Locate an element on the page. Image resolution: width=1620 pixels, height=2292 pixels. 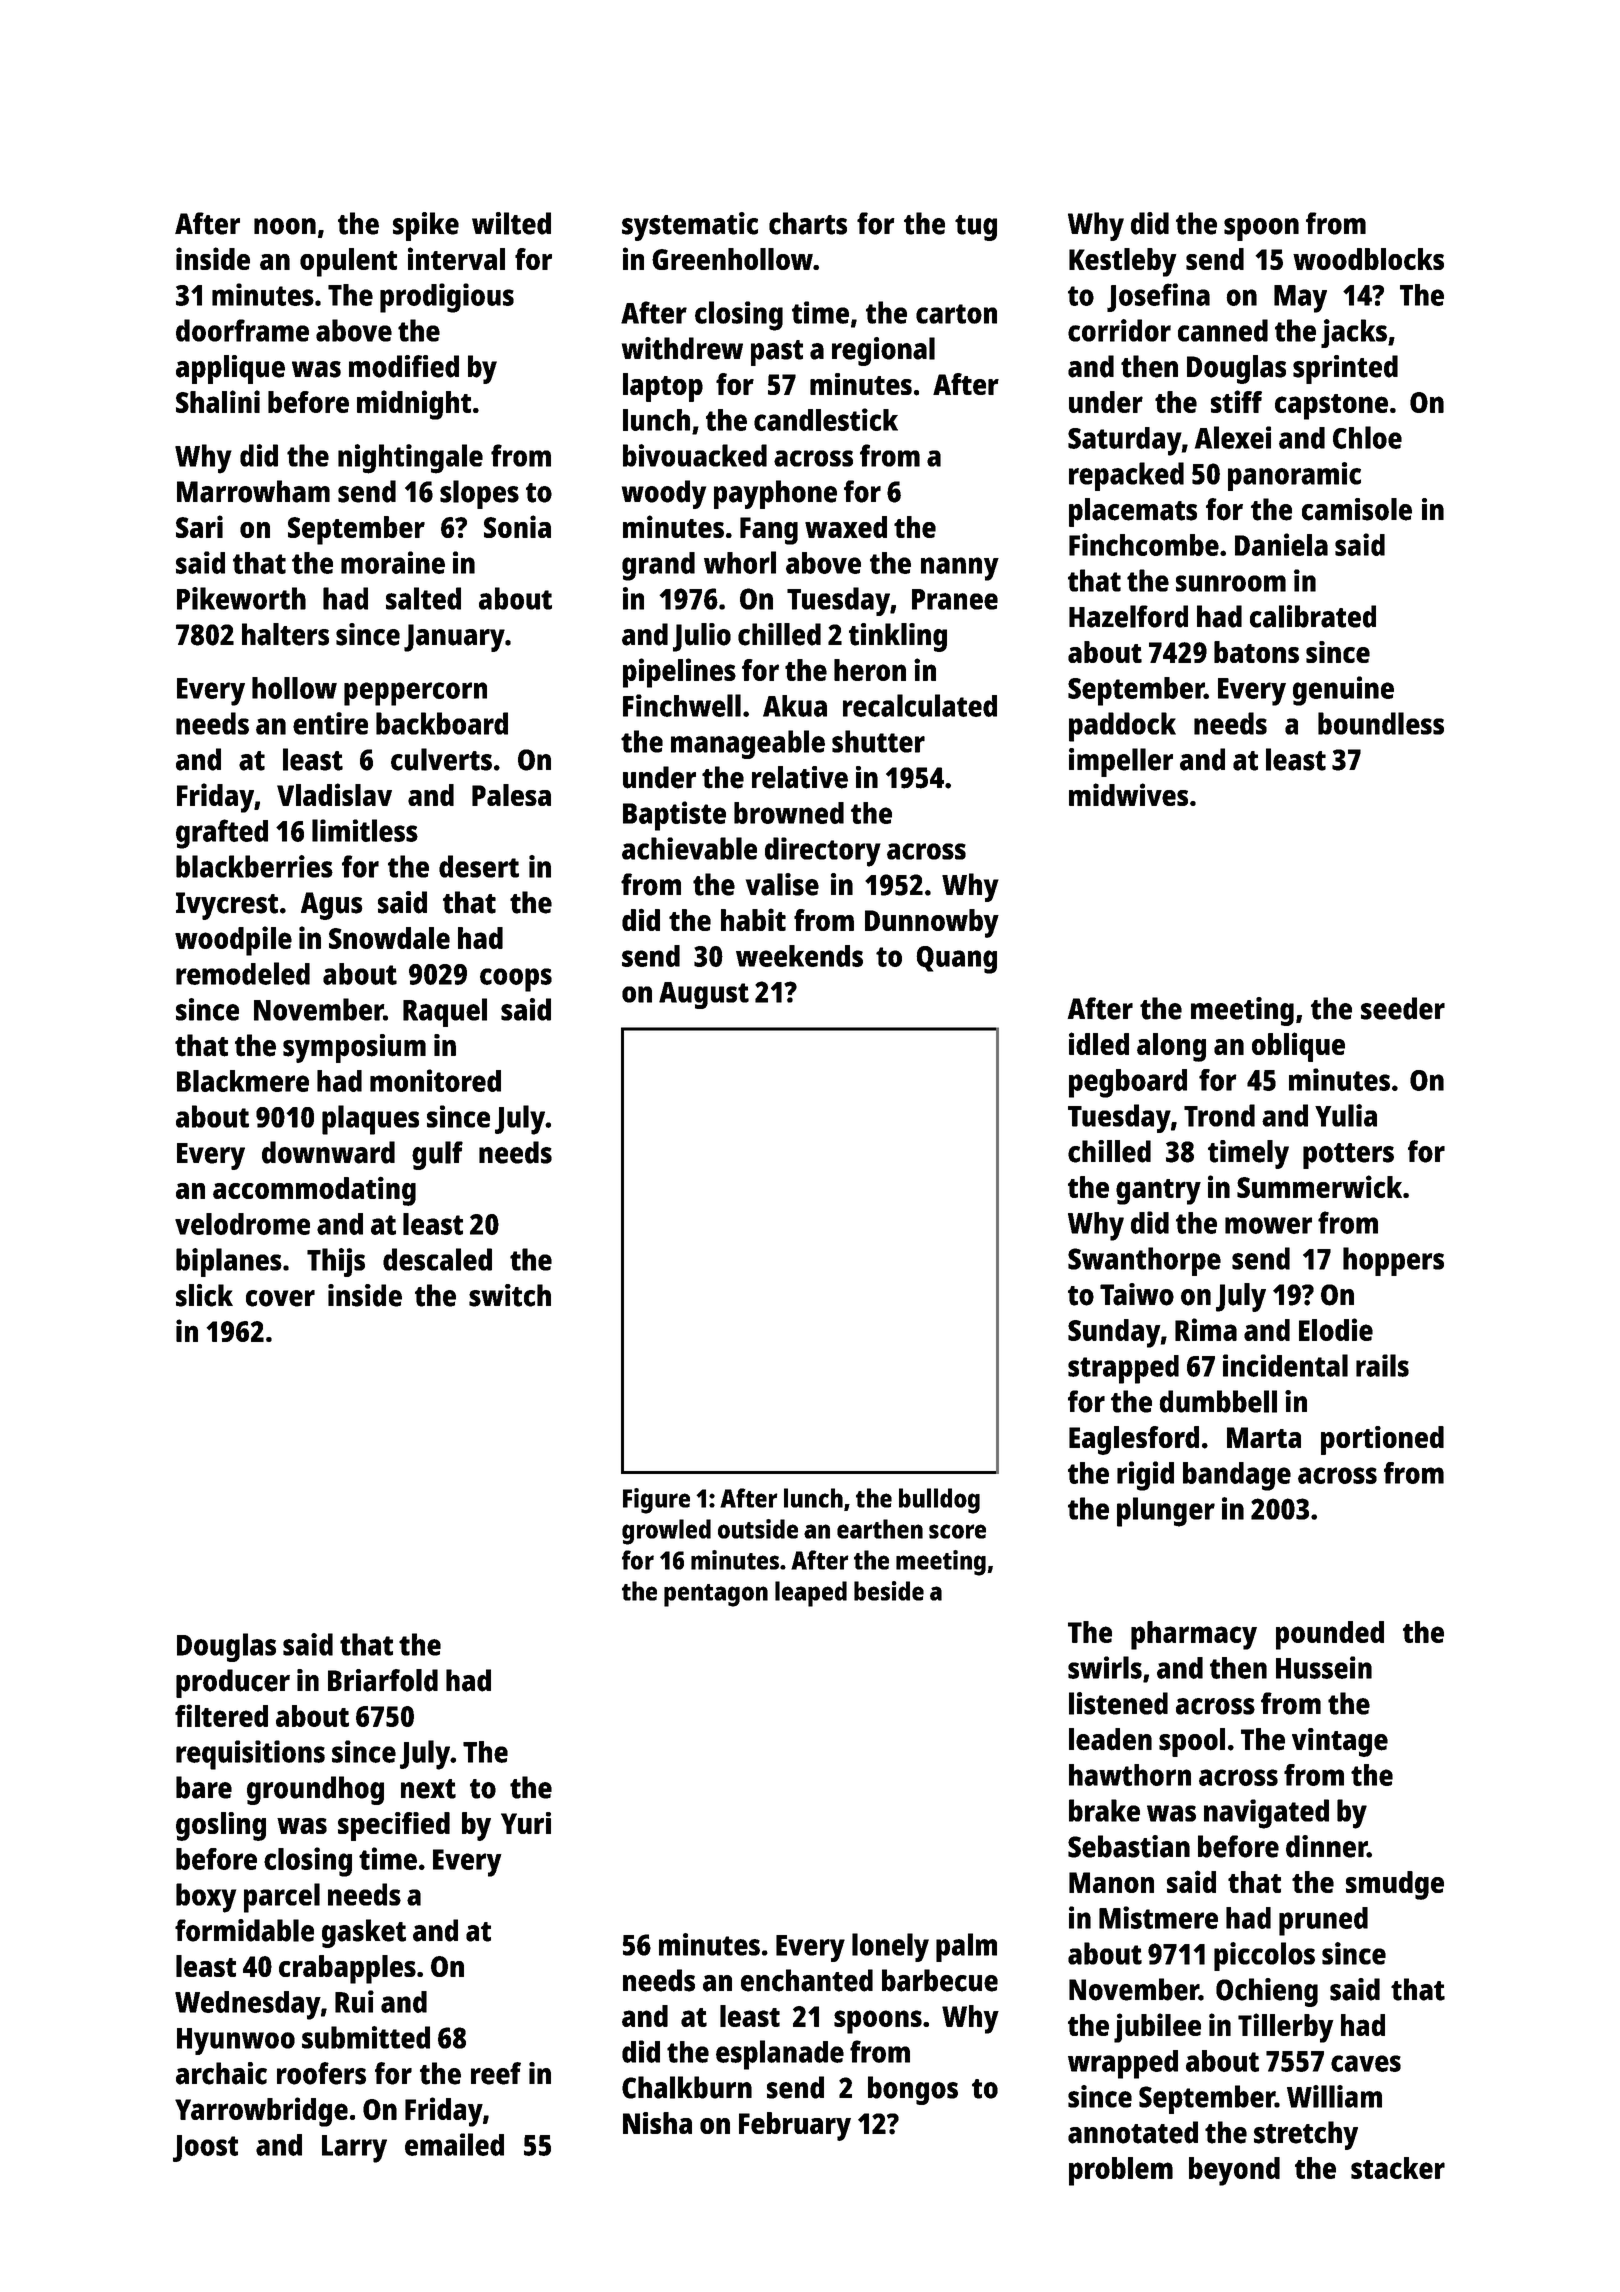
systematic is located at coordinates (690, 226).
